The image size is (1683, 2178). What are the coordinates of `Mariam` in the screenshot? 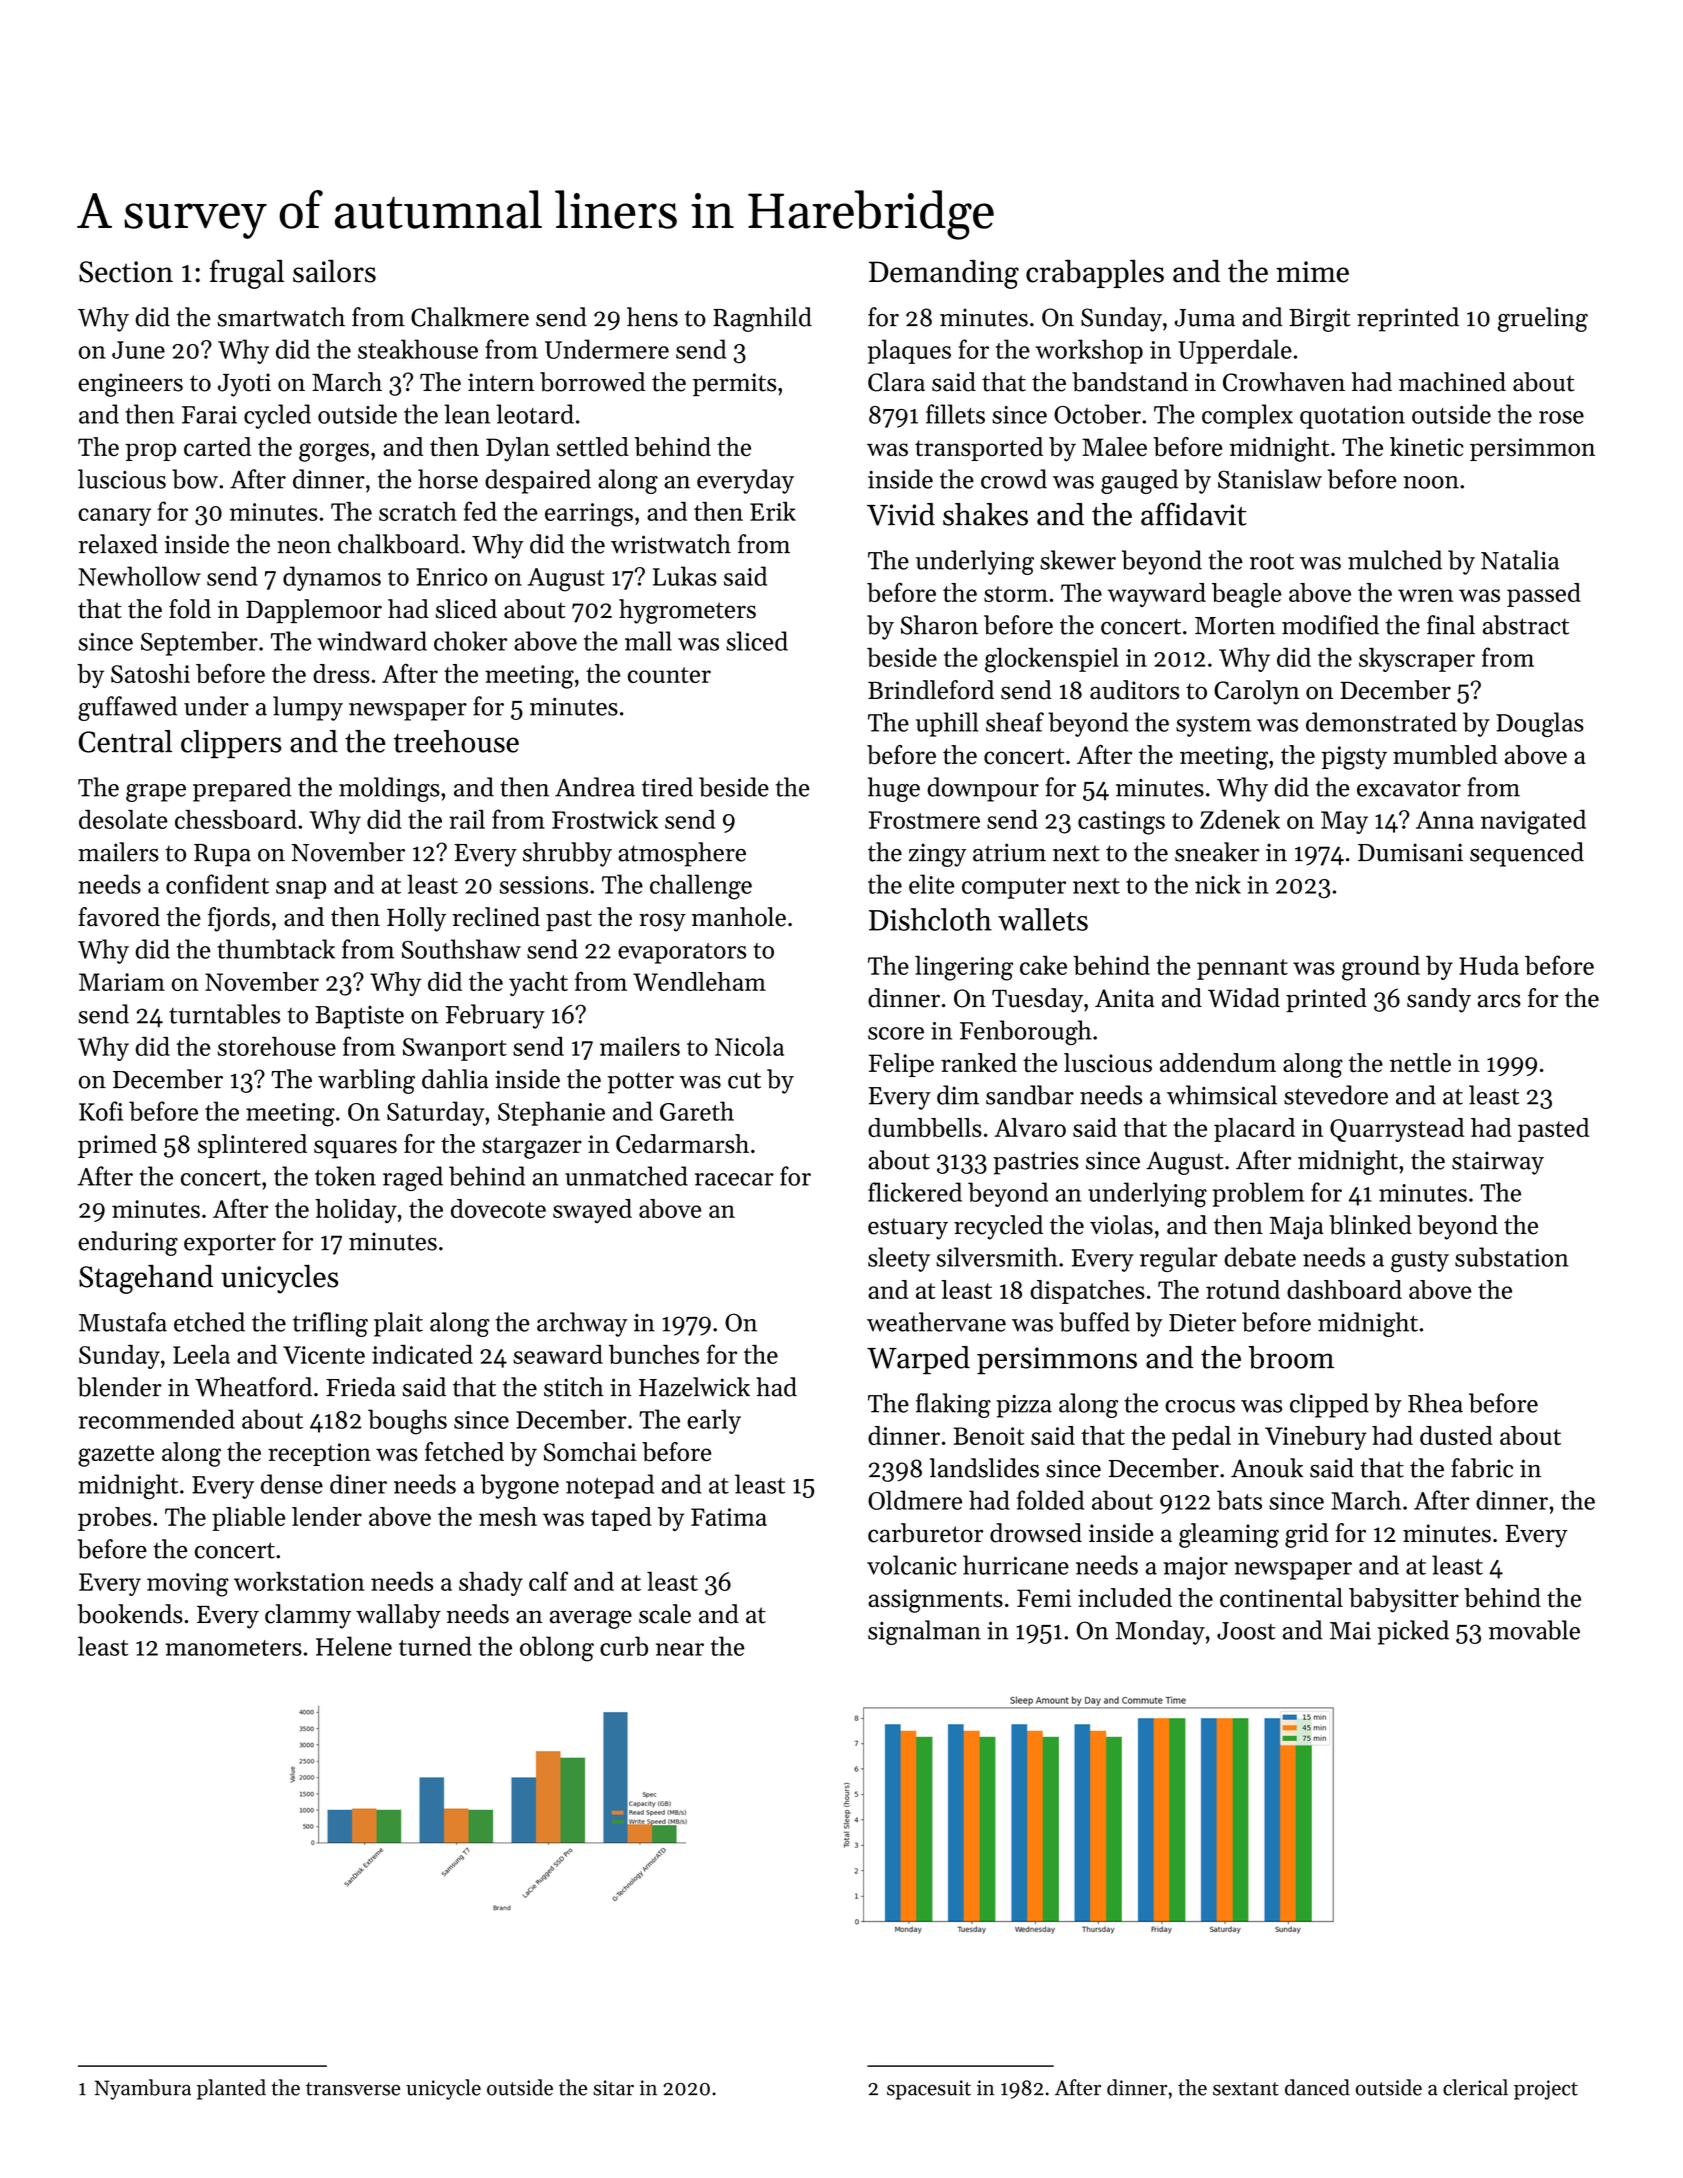 It's located at (122, 982).
